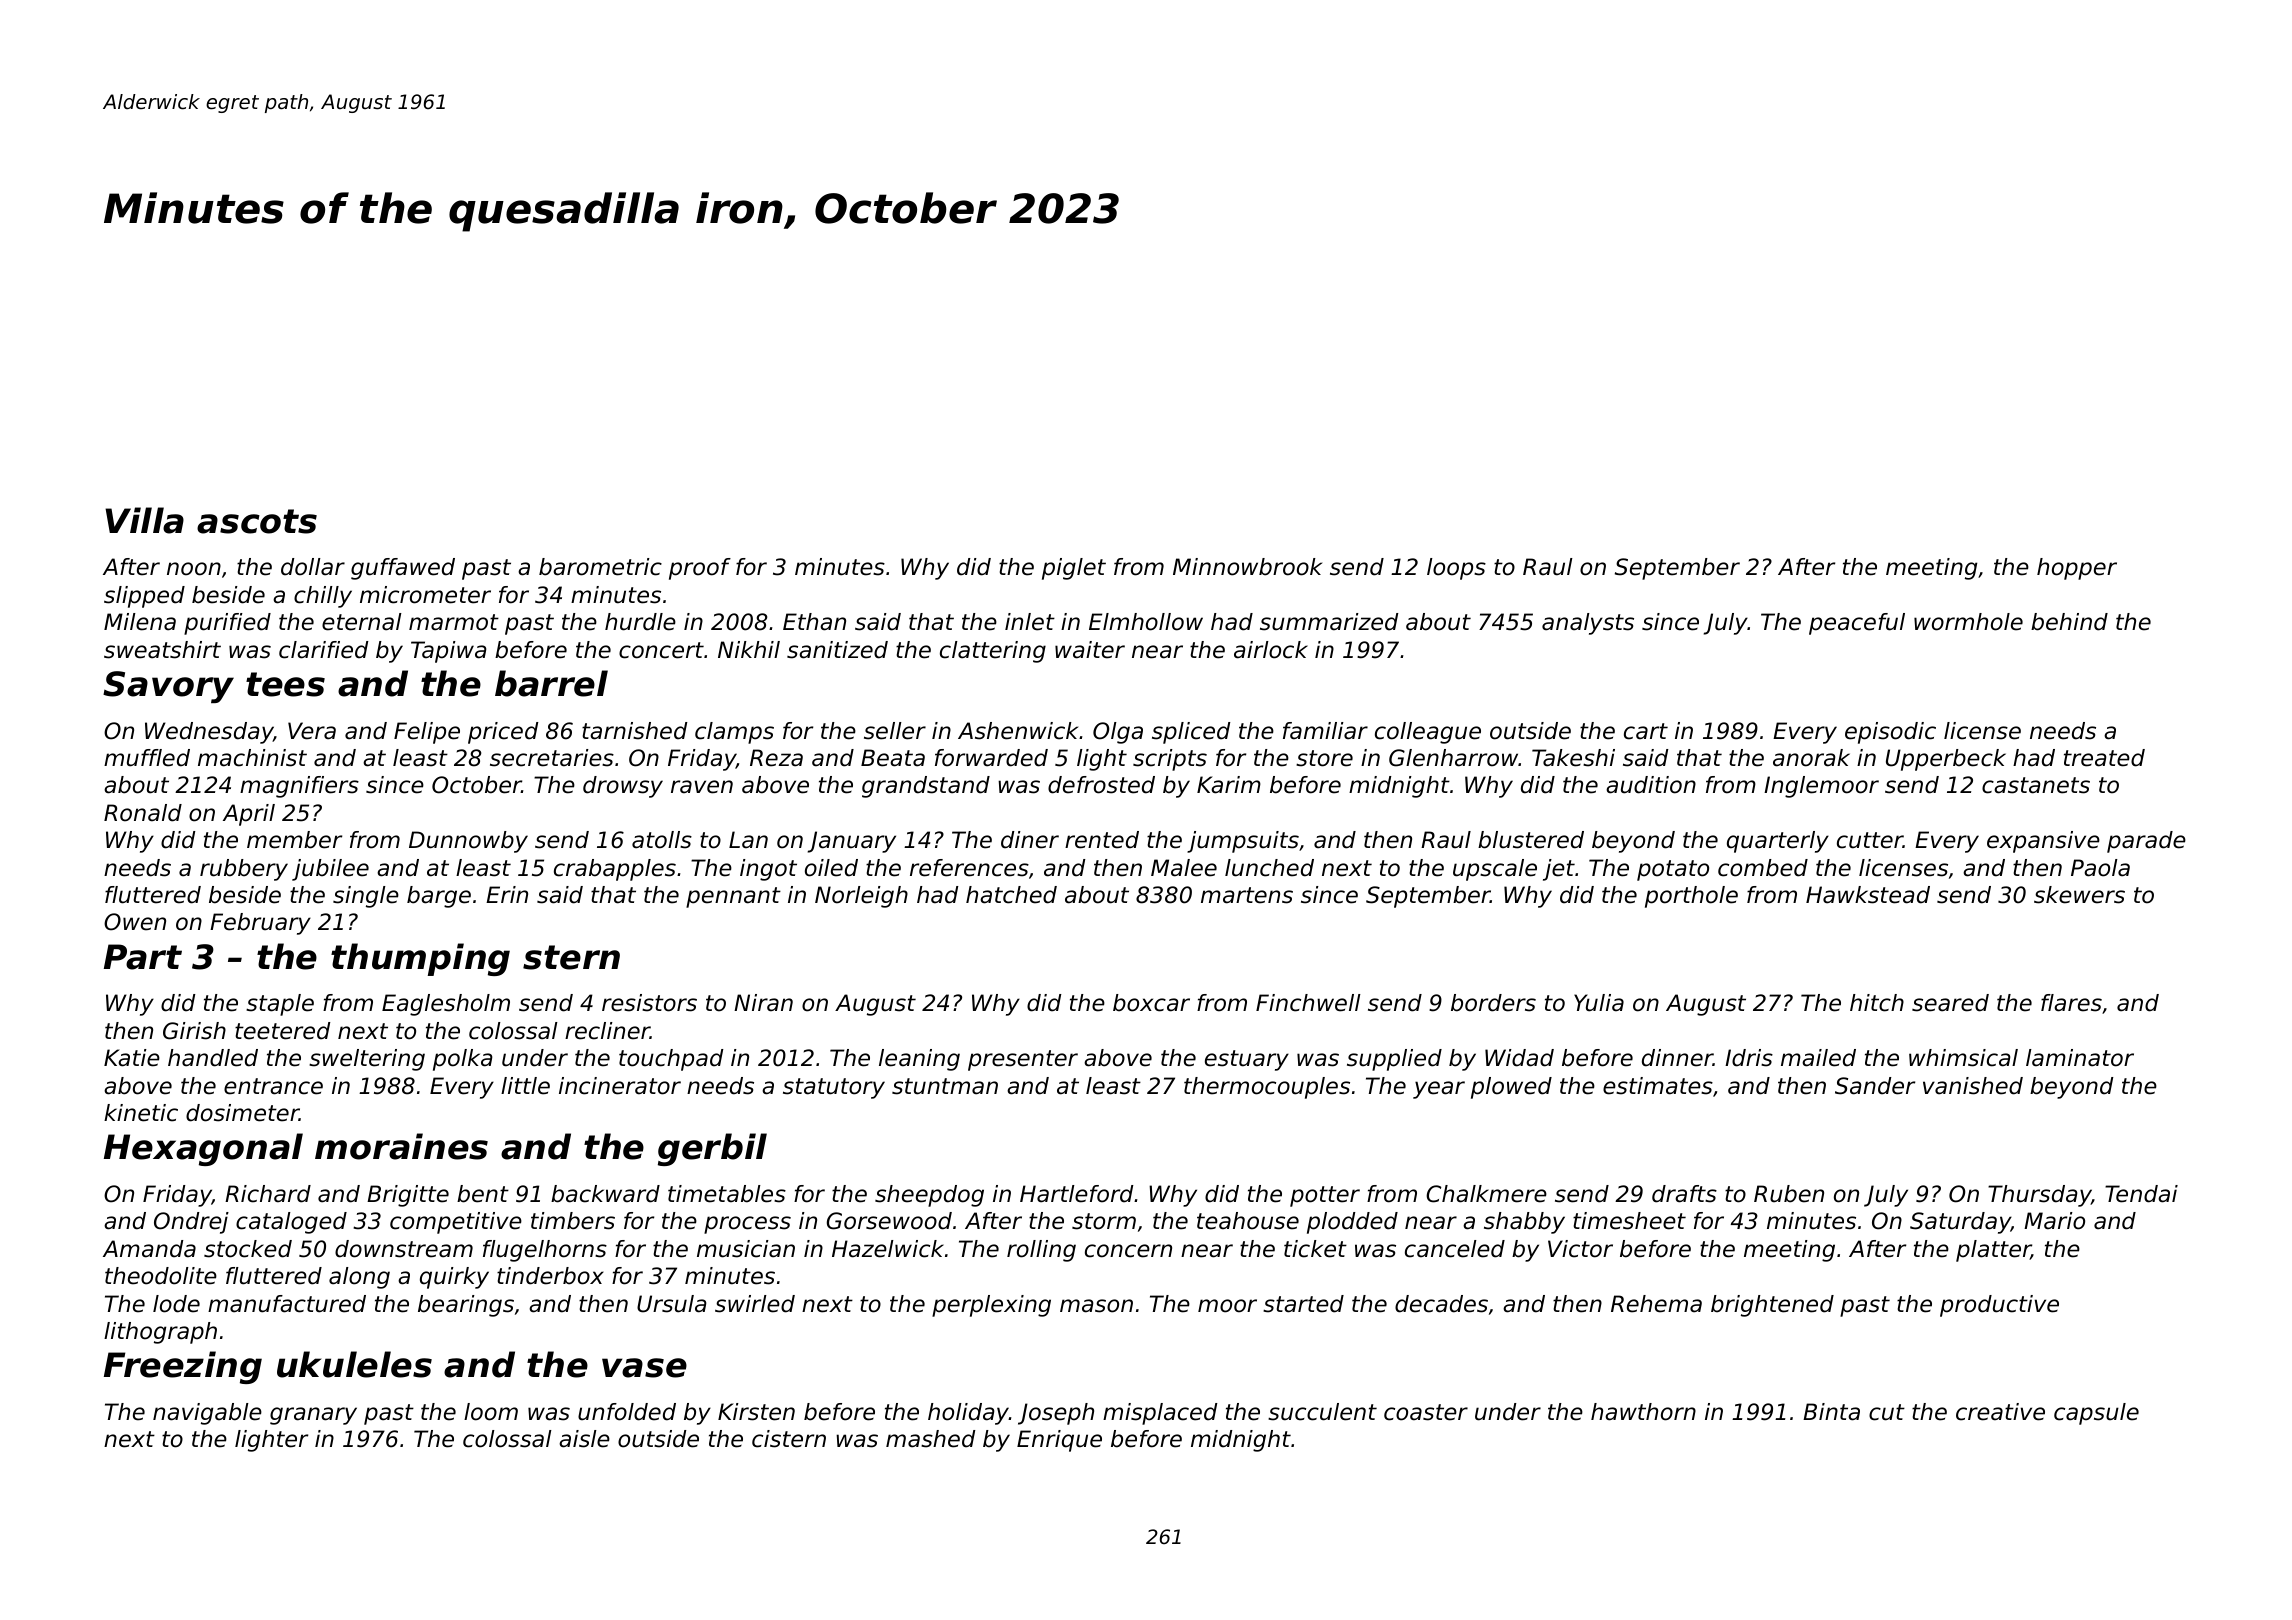 The height and width of the document is (1620, 2292). What do you see at coordinates (584, 1439) in the document?
I see `aisle` at bounding box center [584, 1439].
